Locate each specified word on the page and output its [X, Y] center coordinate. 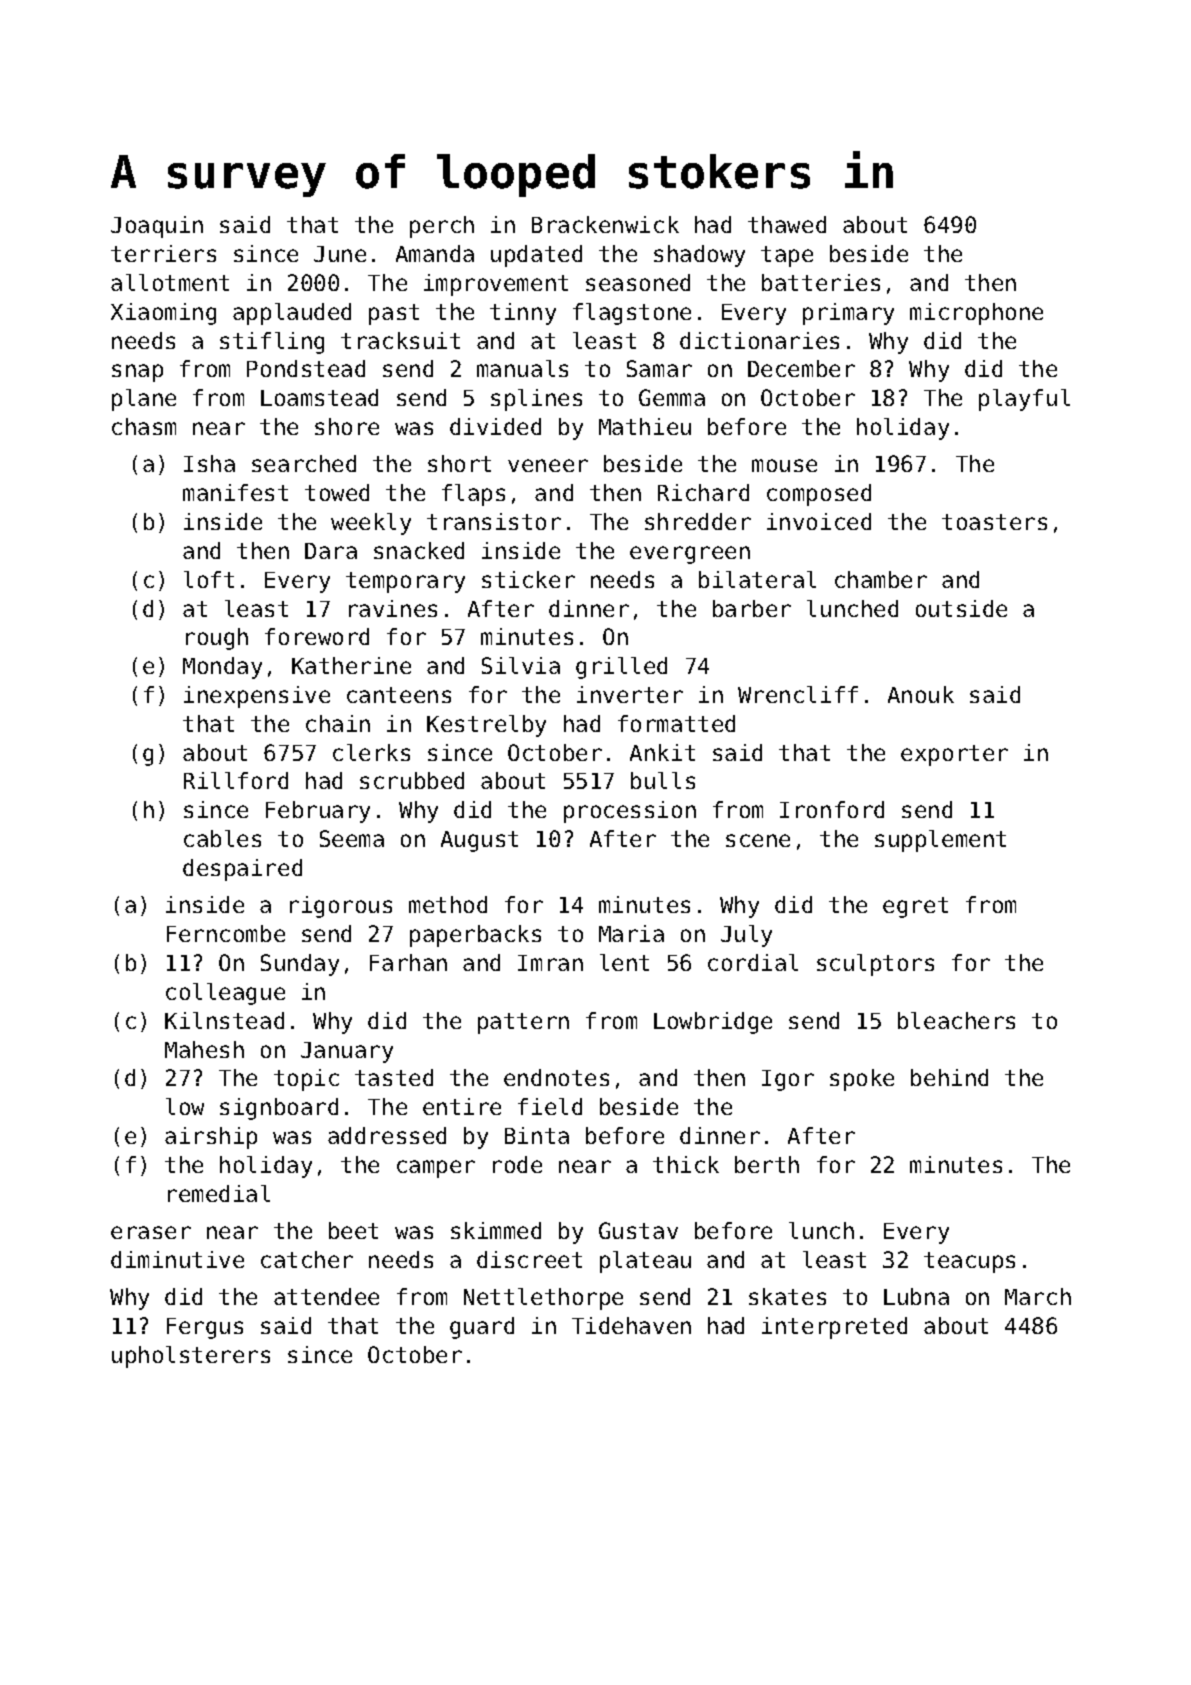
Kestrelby [486, 726]
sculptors [875, 965]
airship [211, 1138]
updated [536, 256]
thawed [787, 224]
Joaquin [157, 227]
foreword [317, 636]
